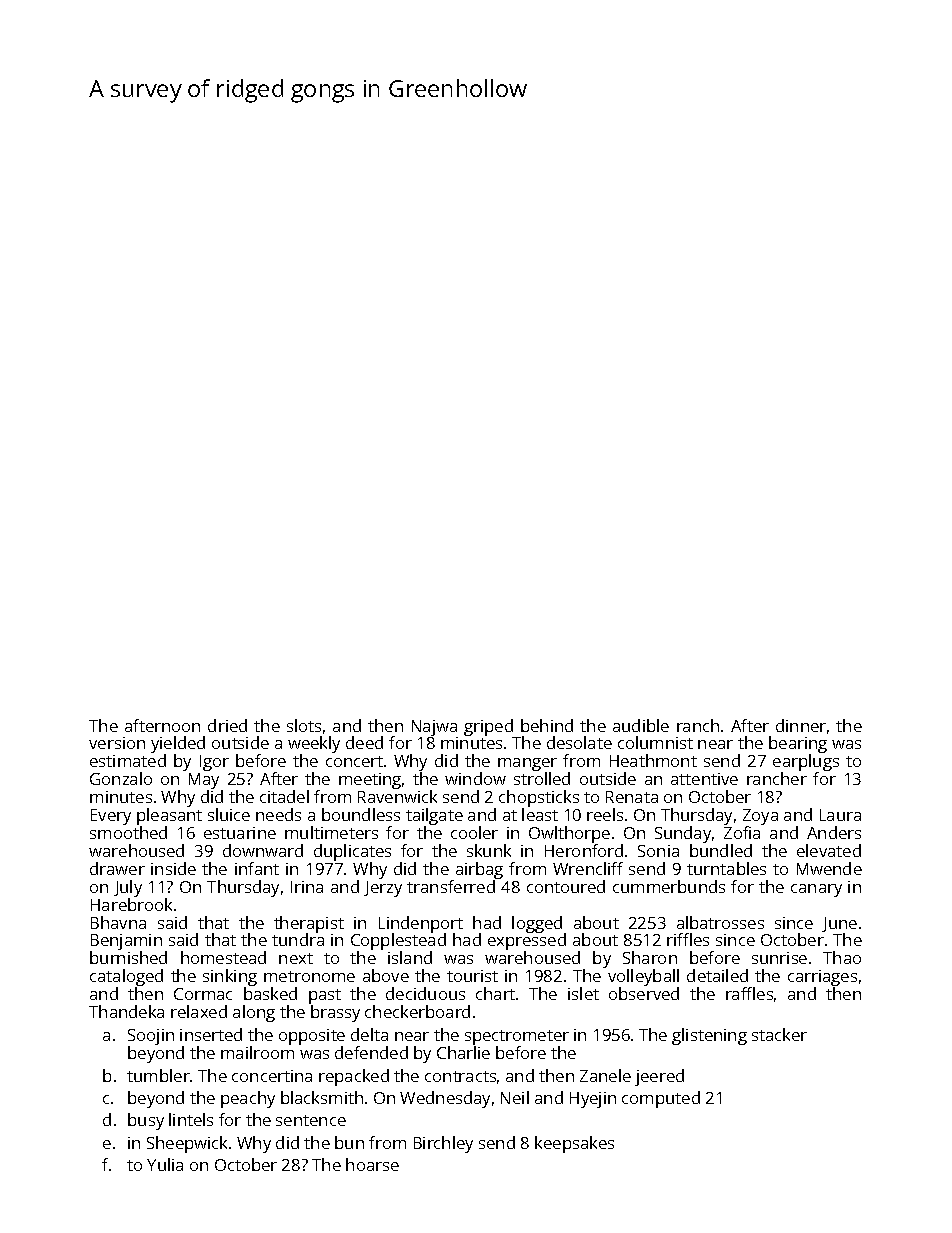 The height and width of the page is (1233, 952). What do you see at coordinates (822, 978) in the page?
I see `carriages` at bounding box center [822, 978].
